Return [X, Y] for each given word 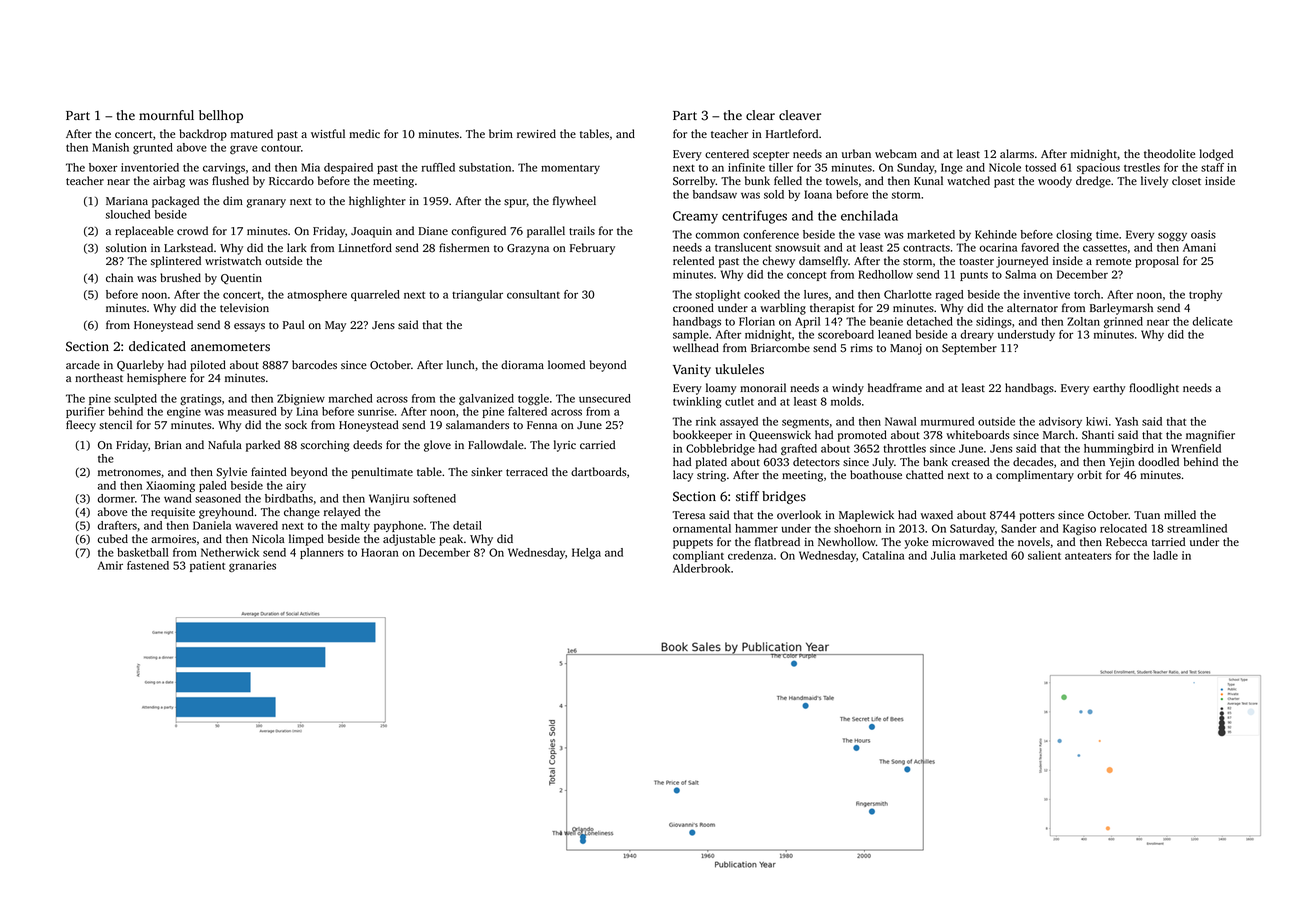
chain [119, 277]
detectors [816, 461]
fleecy [81, 426]
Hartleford [792, 133]
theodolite [1169, 153]
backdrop [203, 135]
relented [693, 260]
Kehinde [996, 234]
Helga [586, 553]
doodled [1158, 461]
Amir [110, 565]
